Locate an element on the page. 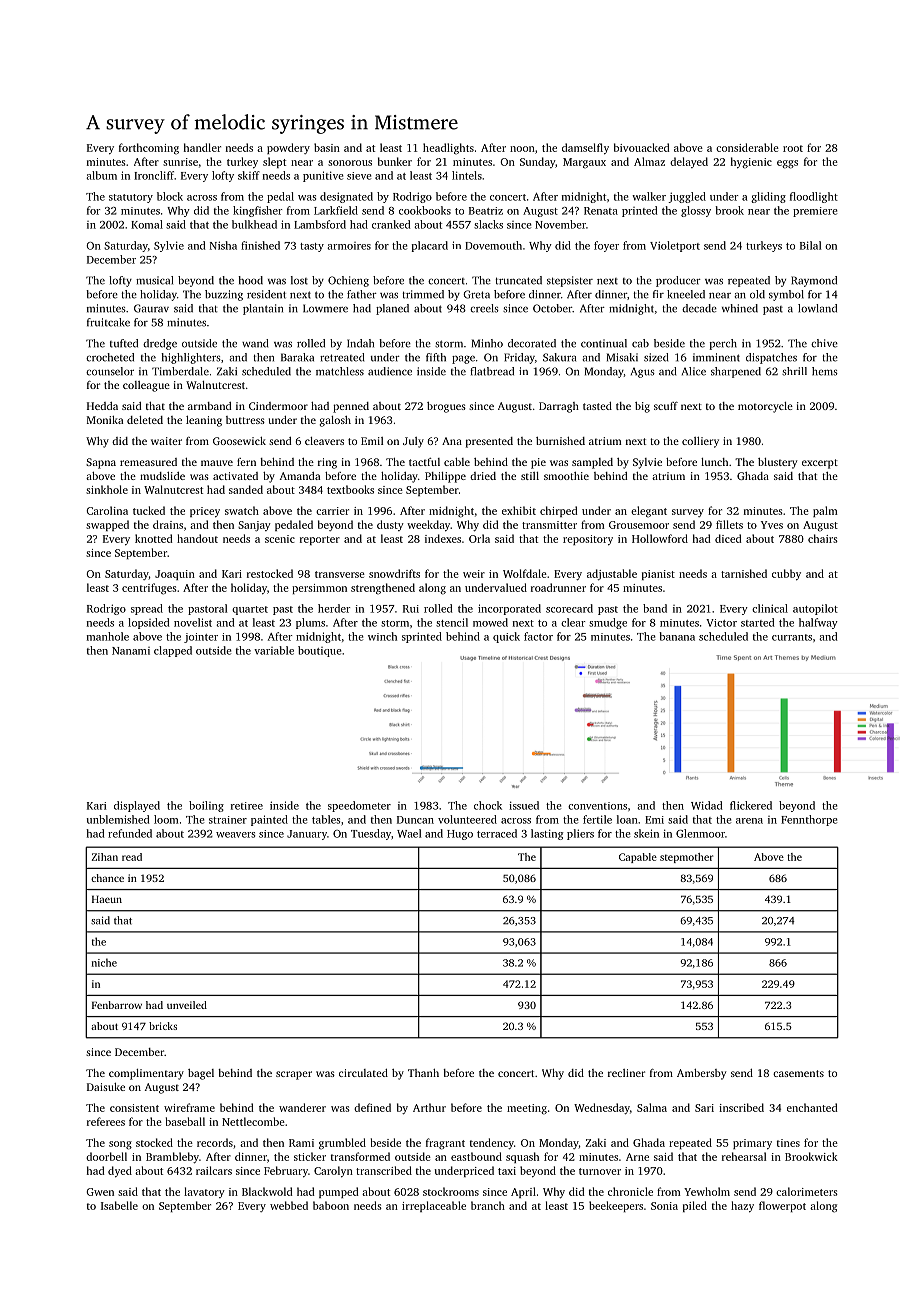 This image has height=1308, width=924. motorcycle is located at coordinates (765, 407).
